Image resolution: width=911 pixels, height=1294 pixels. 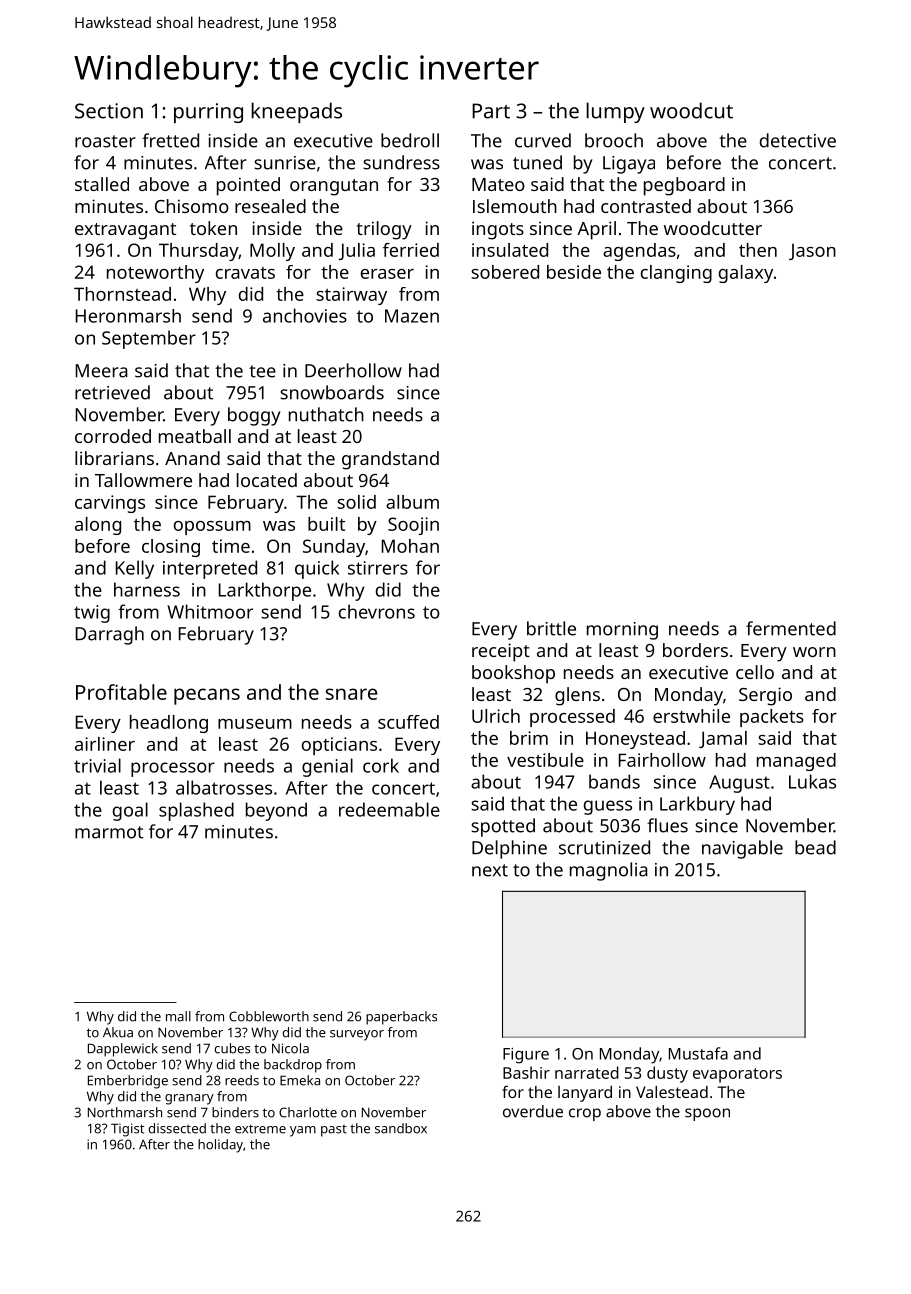 What do you see at coordinates (572, 718) in the screenshot?
I see `processed` at bounding box center [572, 718].
